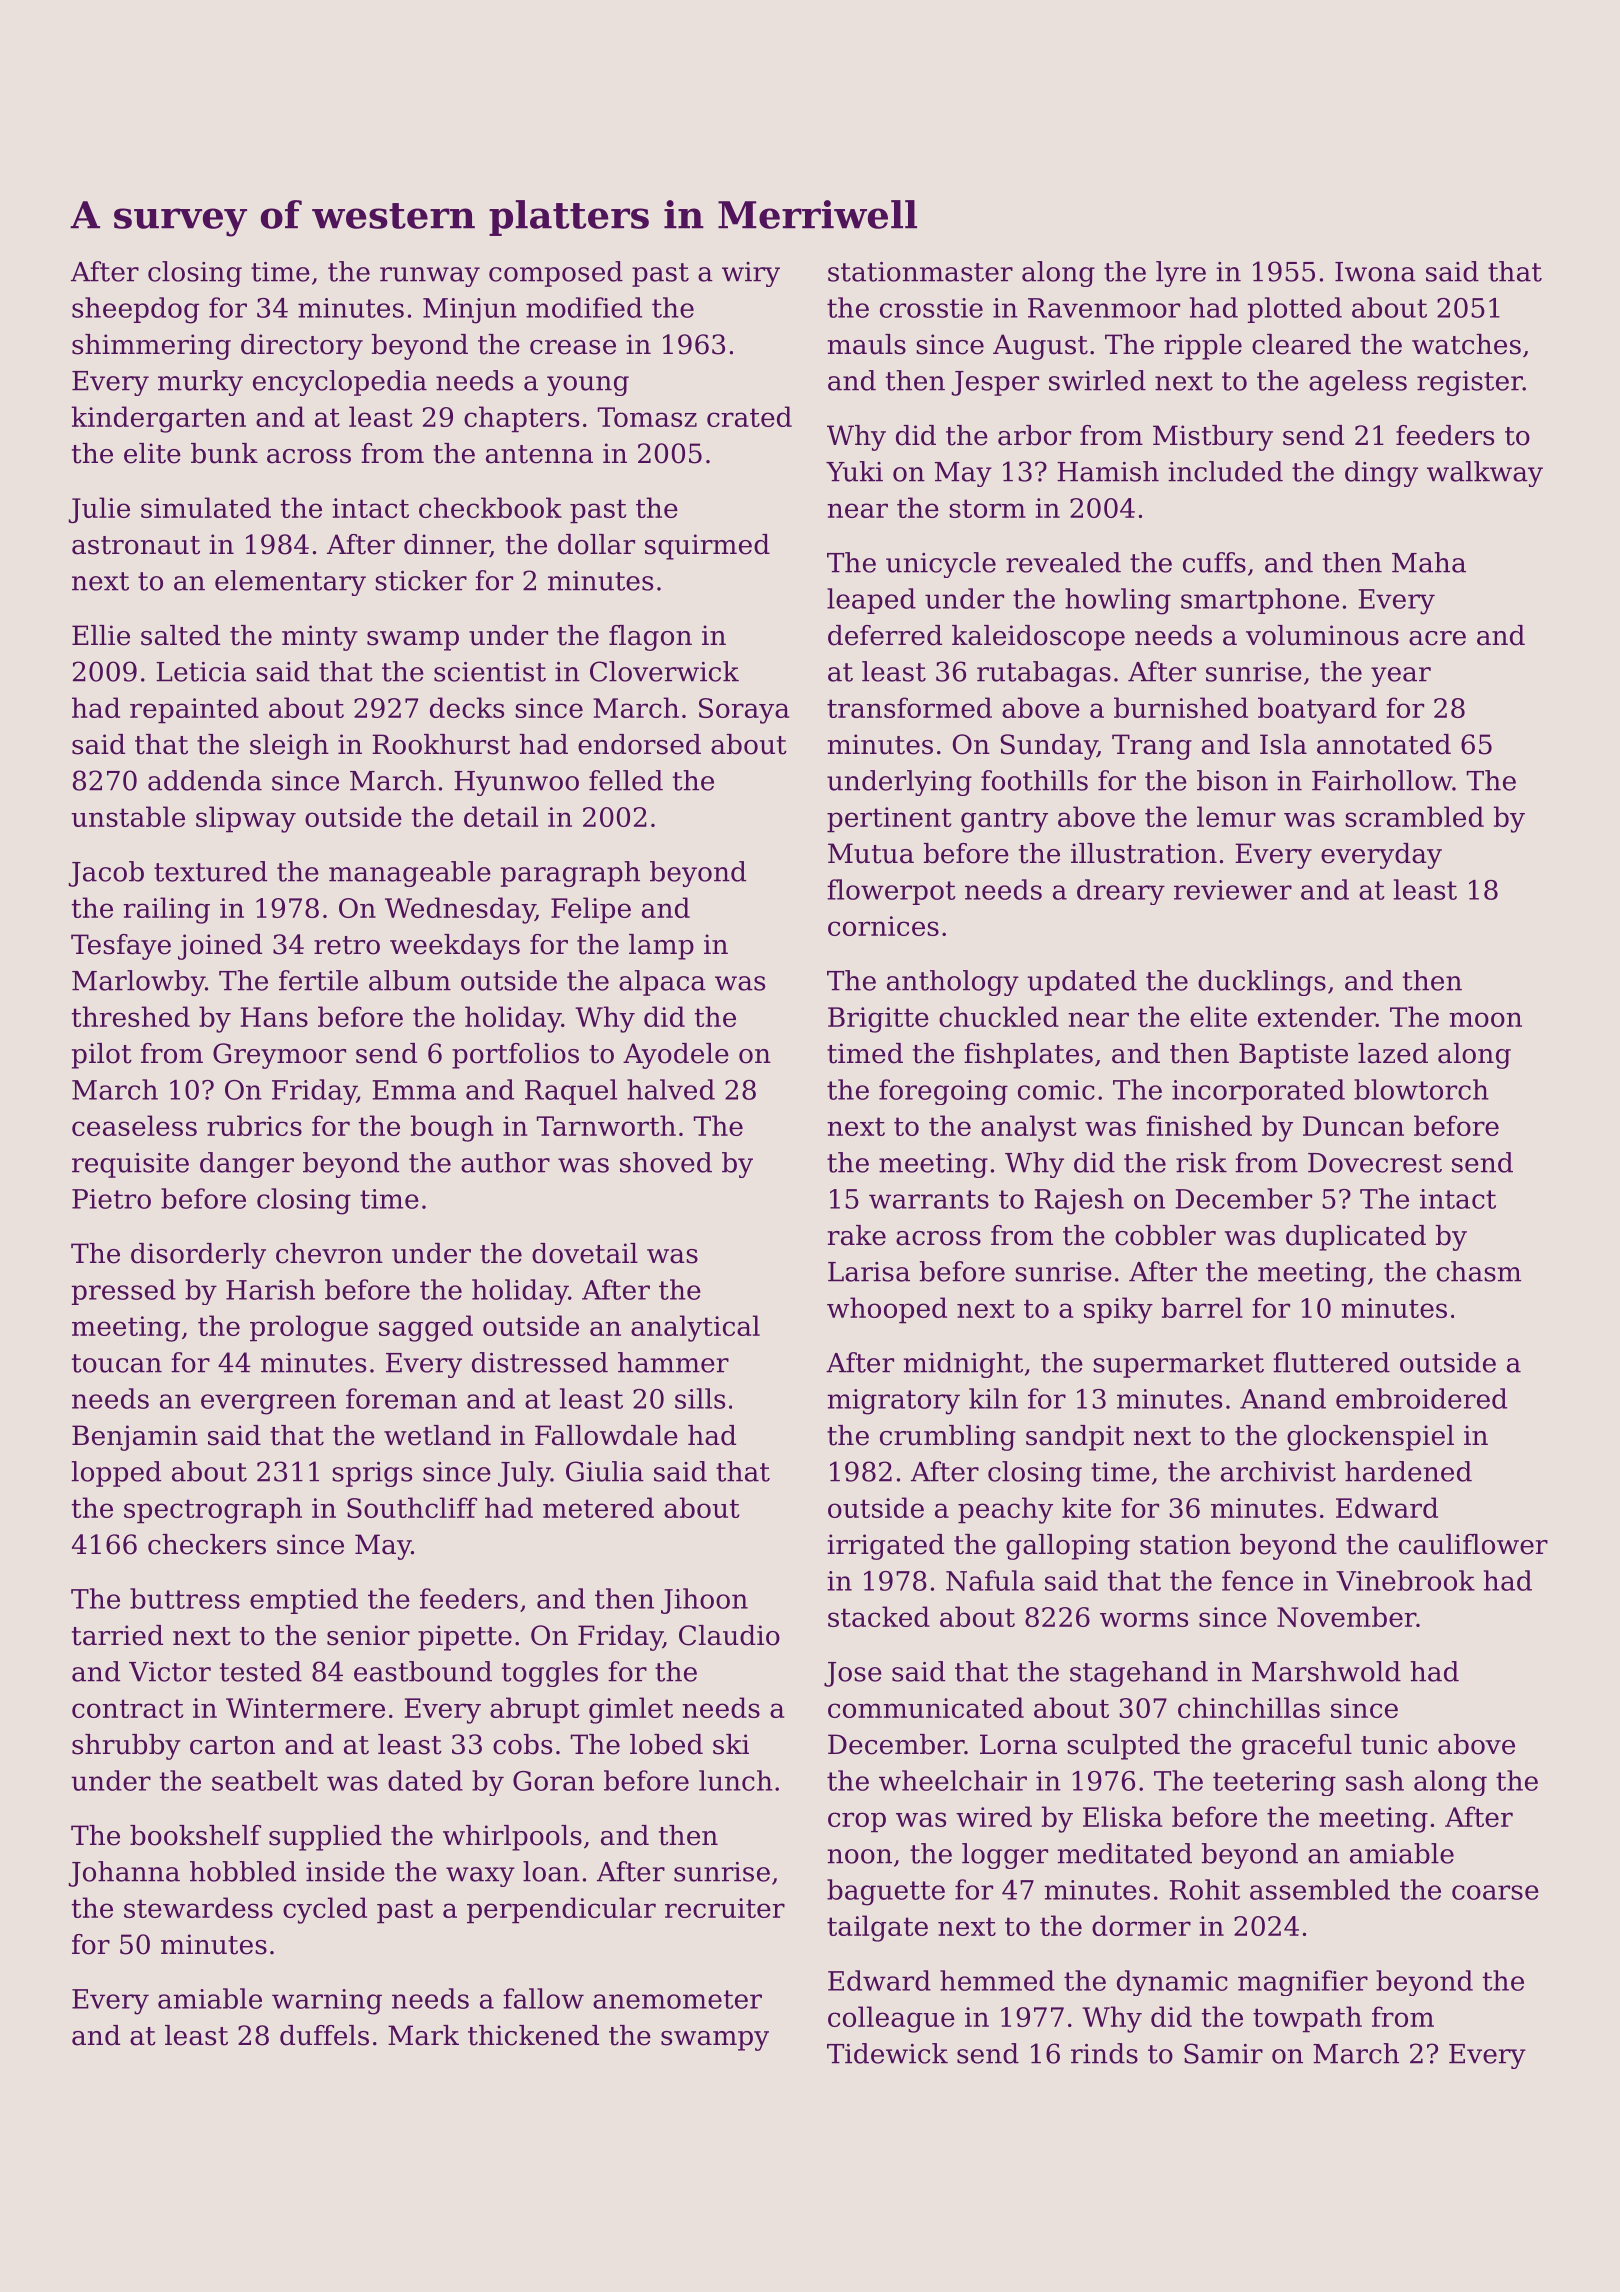 This screenshot has width=1620, height=2292. Describe the element at coordinates (1257, 1580) in the screenshot. I see `fence` at that location.
